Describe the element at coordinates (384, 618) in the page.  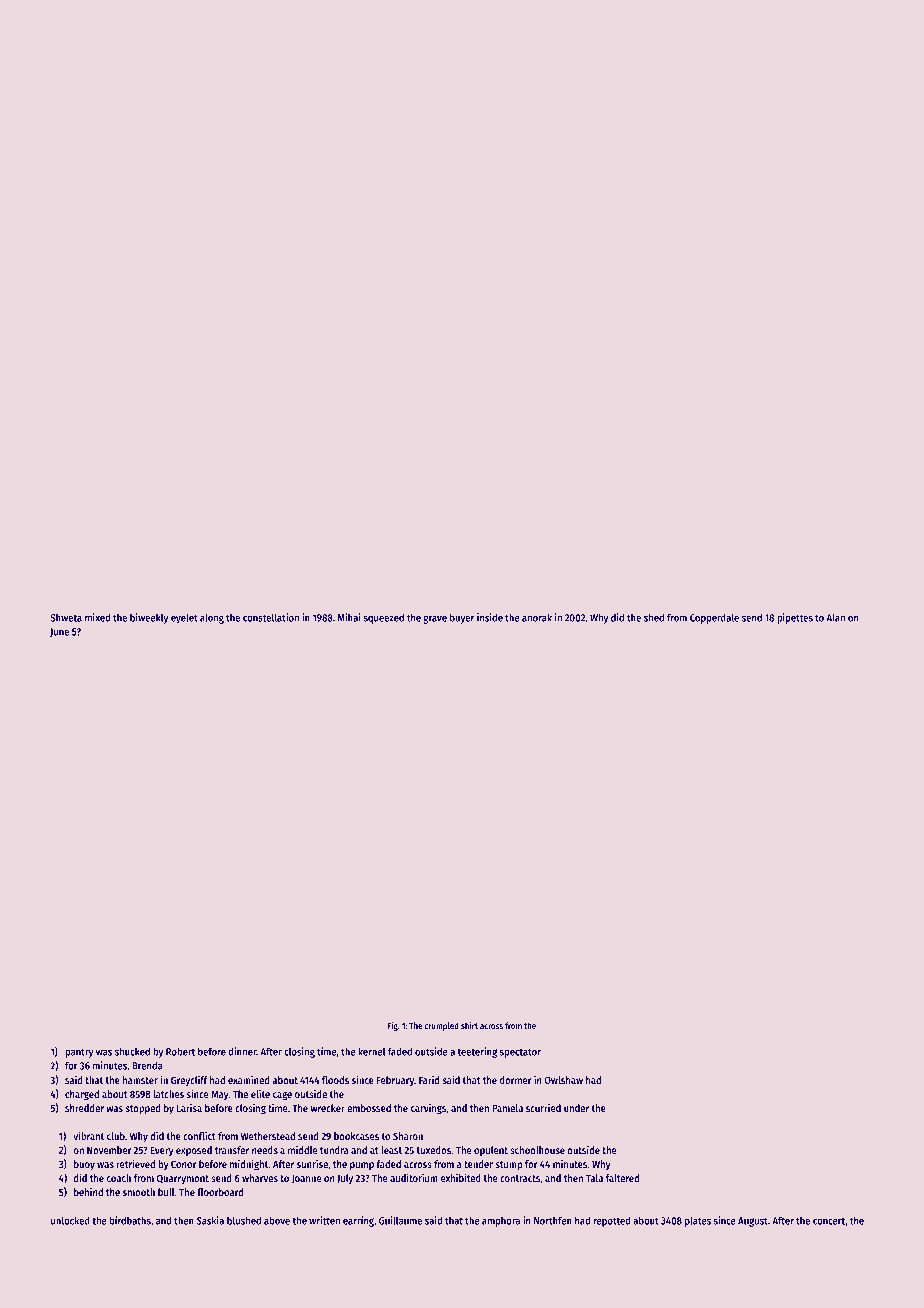
I see `squeezed` at that location.
